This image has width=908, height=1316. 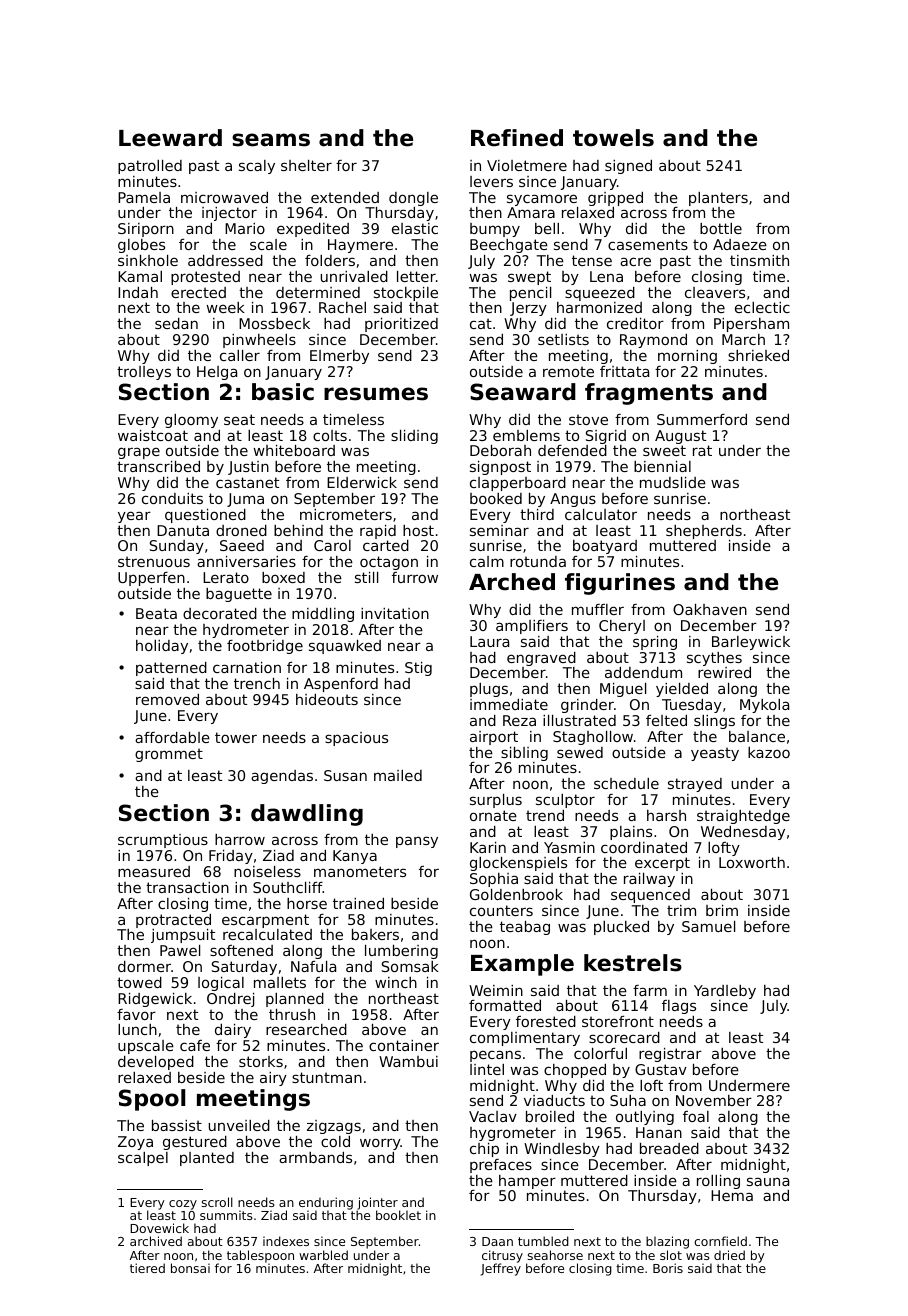 What do you see at coordinates (205, 516) in the image?
I see `questioned` at bounding box center [205, 516].
